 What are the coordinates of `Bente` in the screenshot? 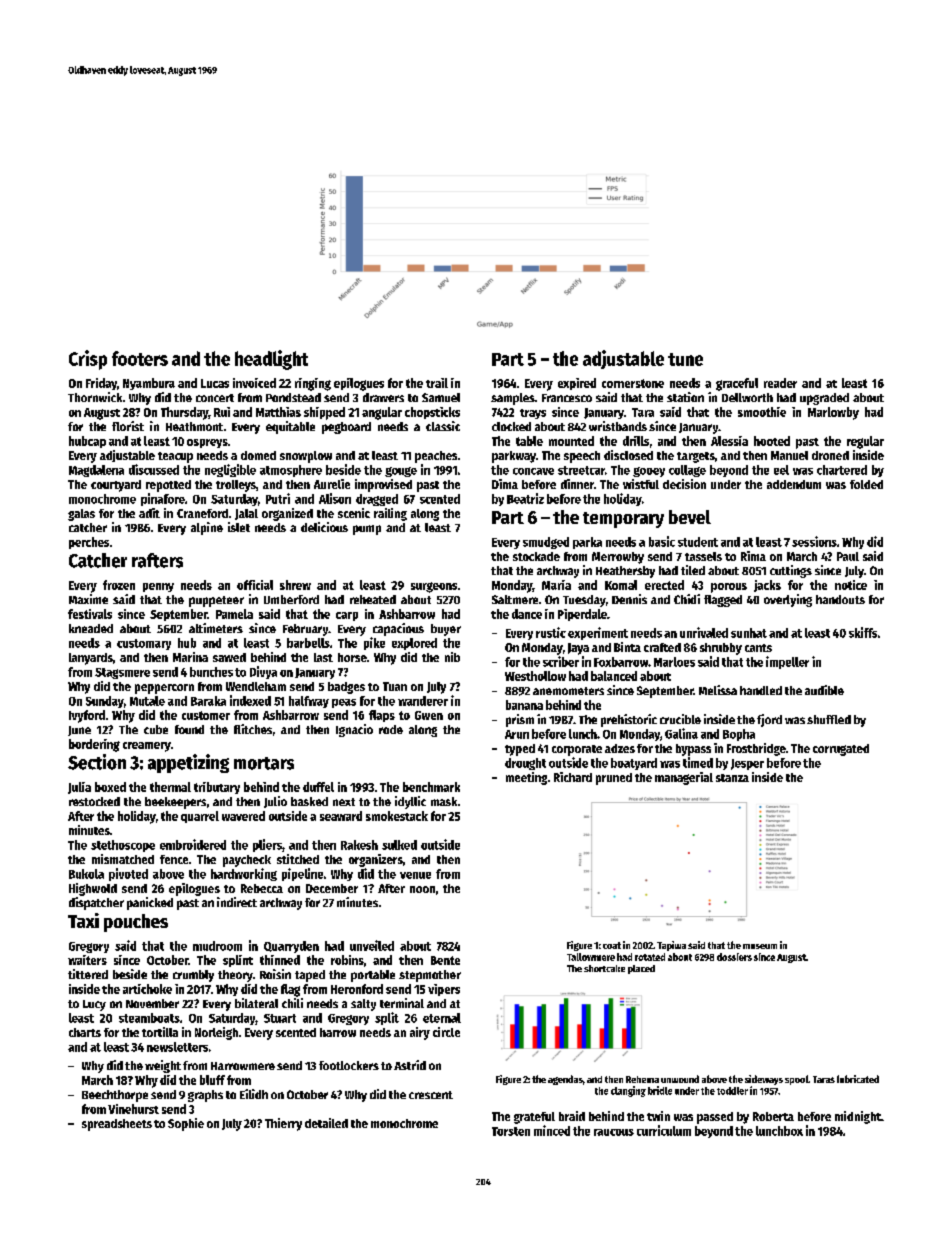 It's located at (445, 960).
